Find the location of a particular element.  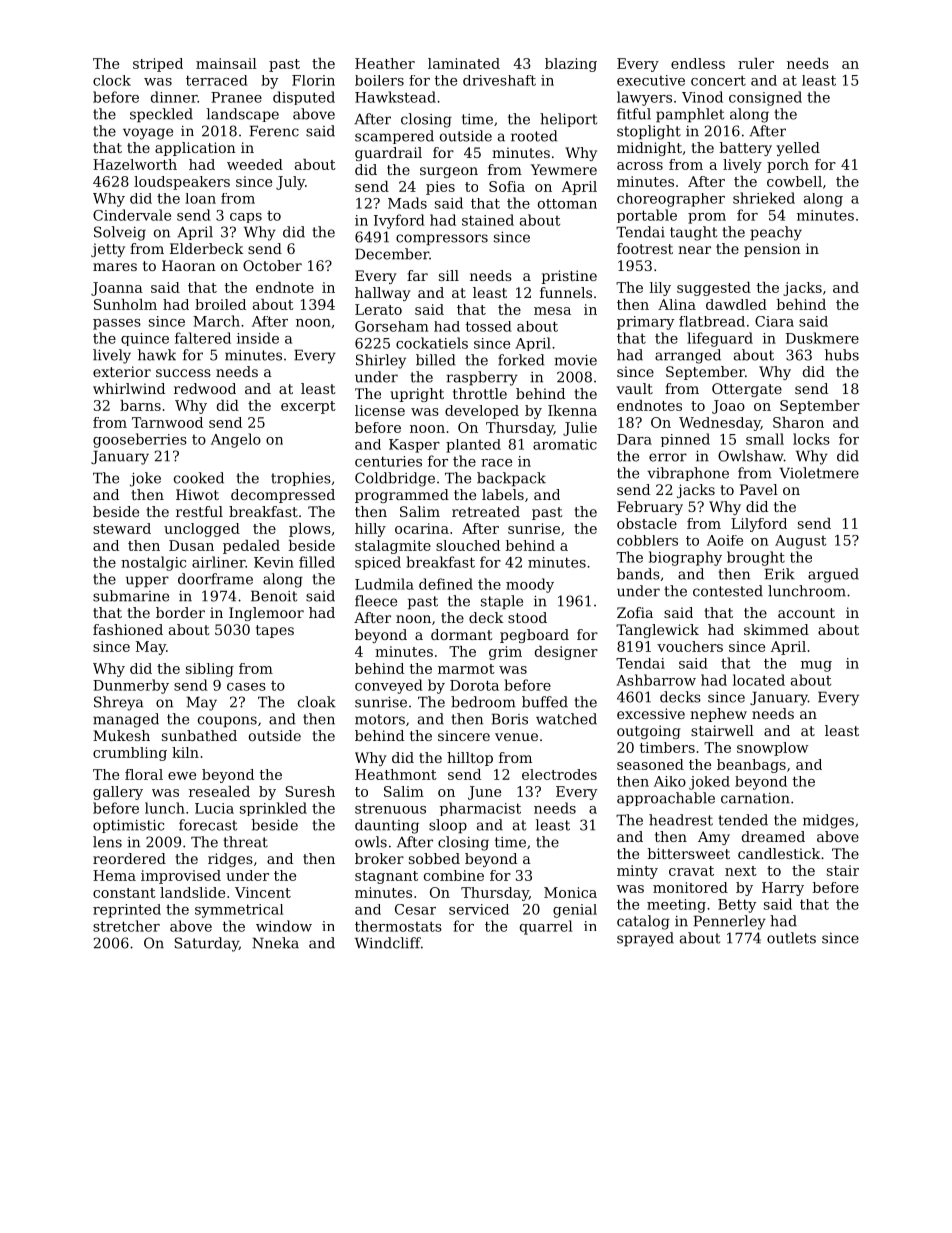

peachy is located at coordinates (776, 233).
